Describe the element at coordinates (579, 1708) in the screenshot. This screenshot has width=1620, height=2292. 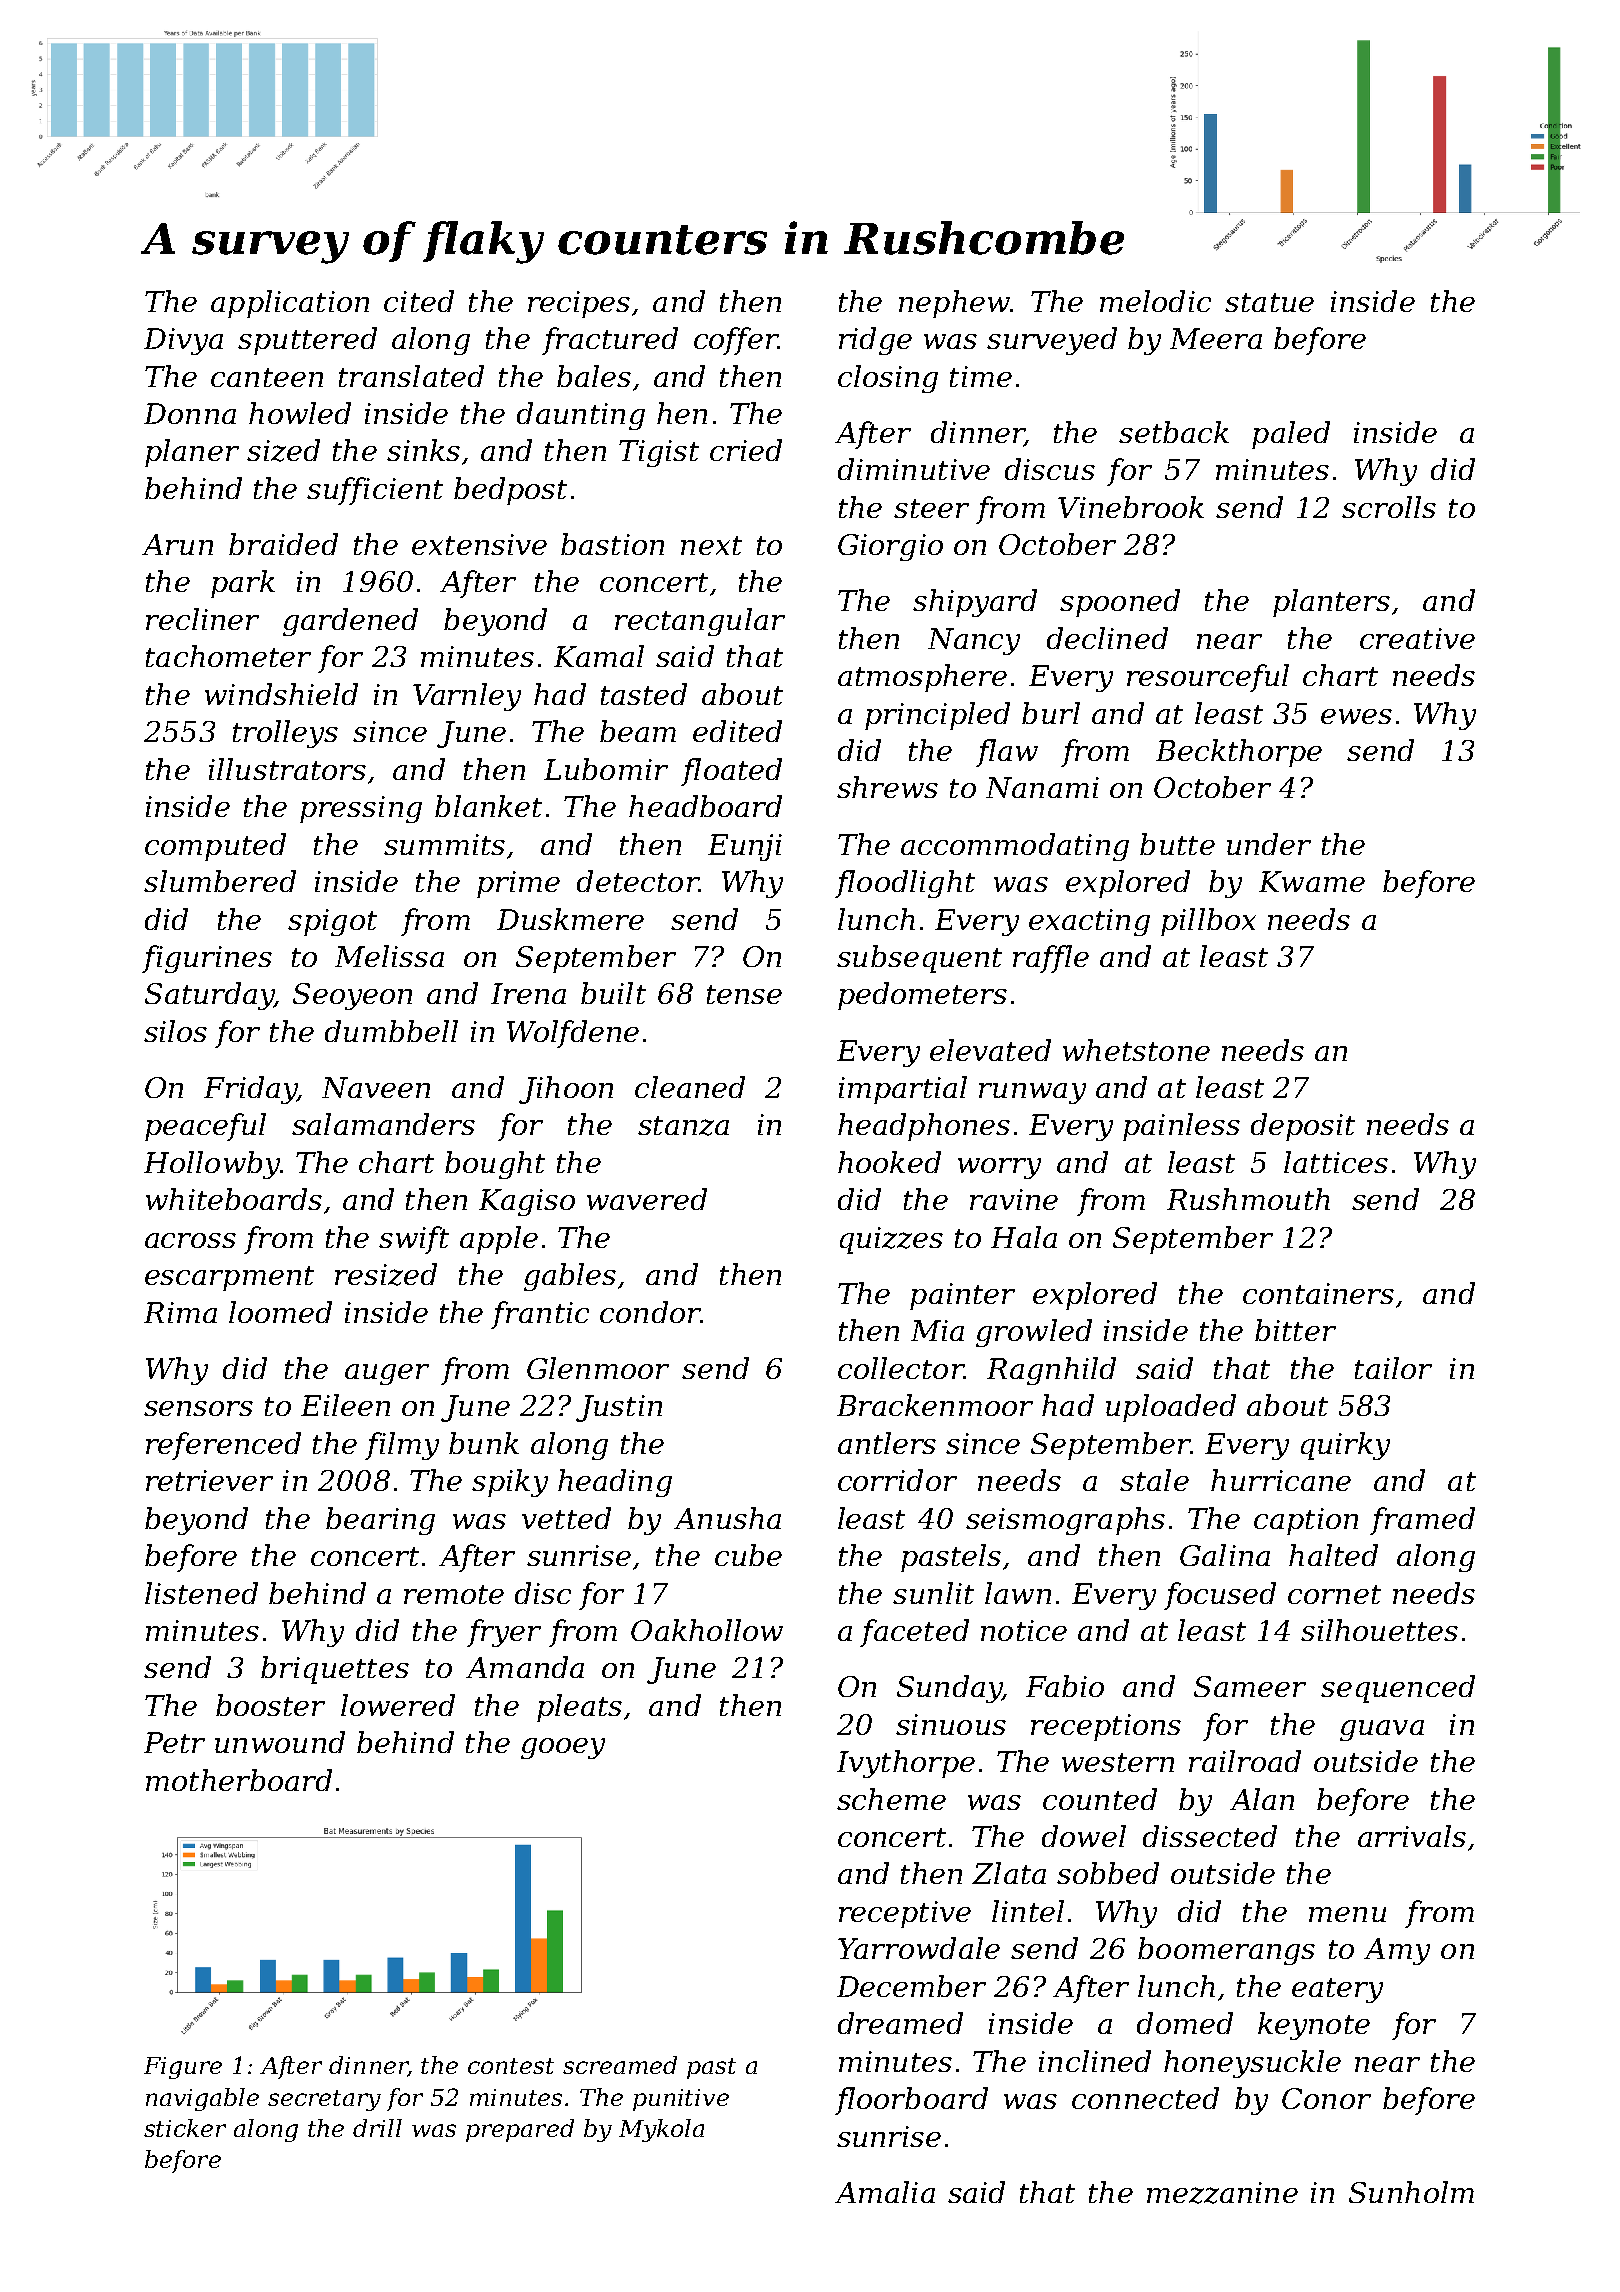
I see `pleats` at that location.
